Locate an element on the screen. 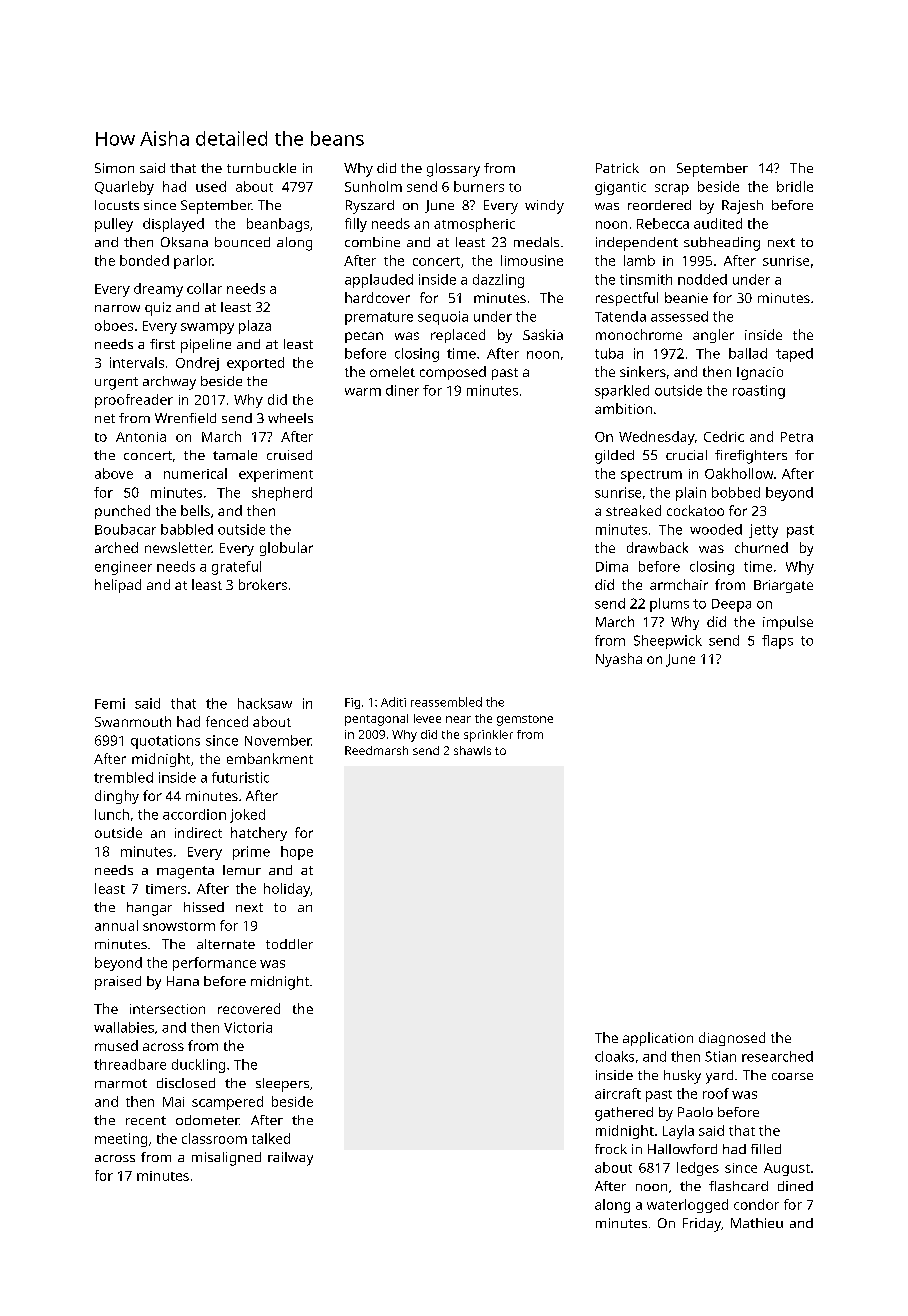 The image size is (908, 1316). warm is located at coordinates (363, 392).
